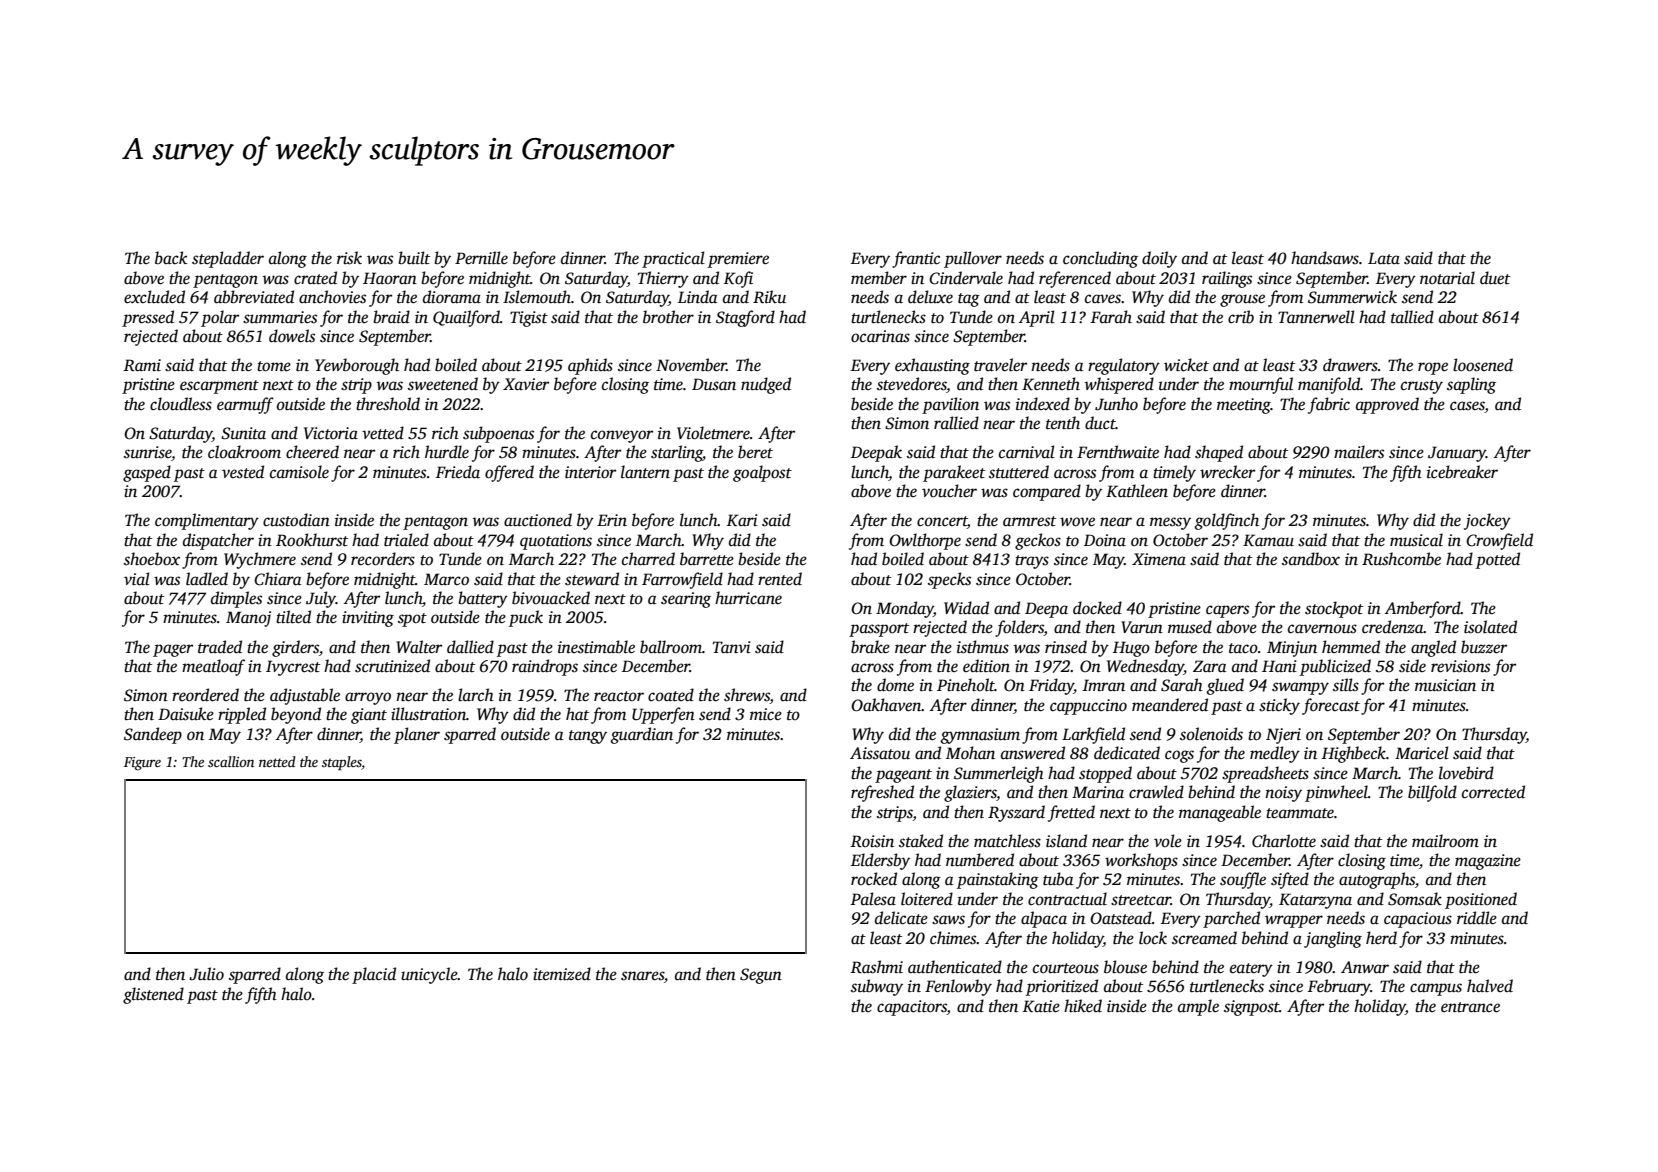  What do you see at coordinates (673, 259) in the document?
I see `practical` at bounding box center [673, 259].
